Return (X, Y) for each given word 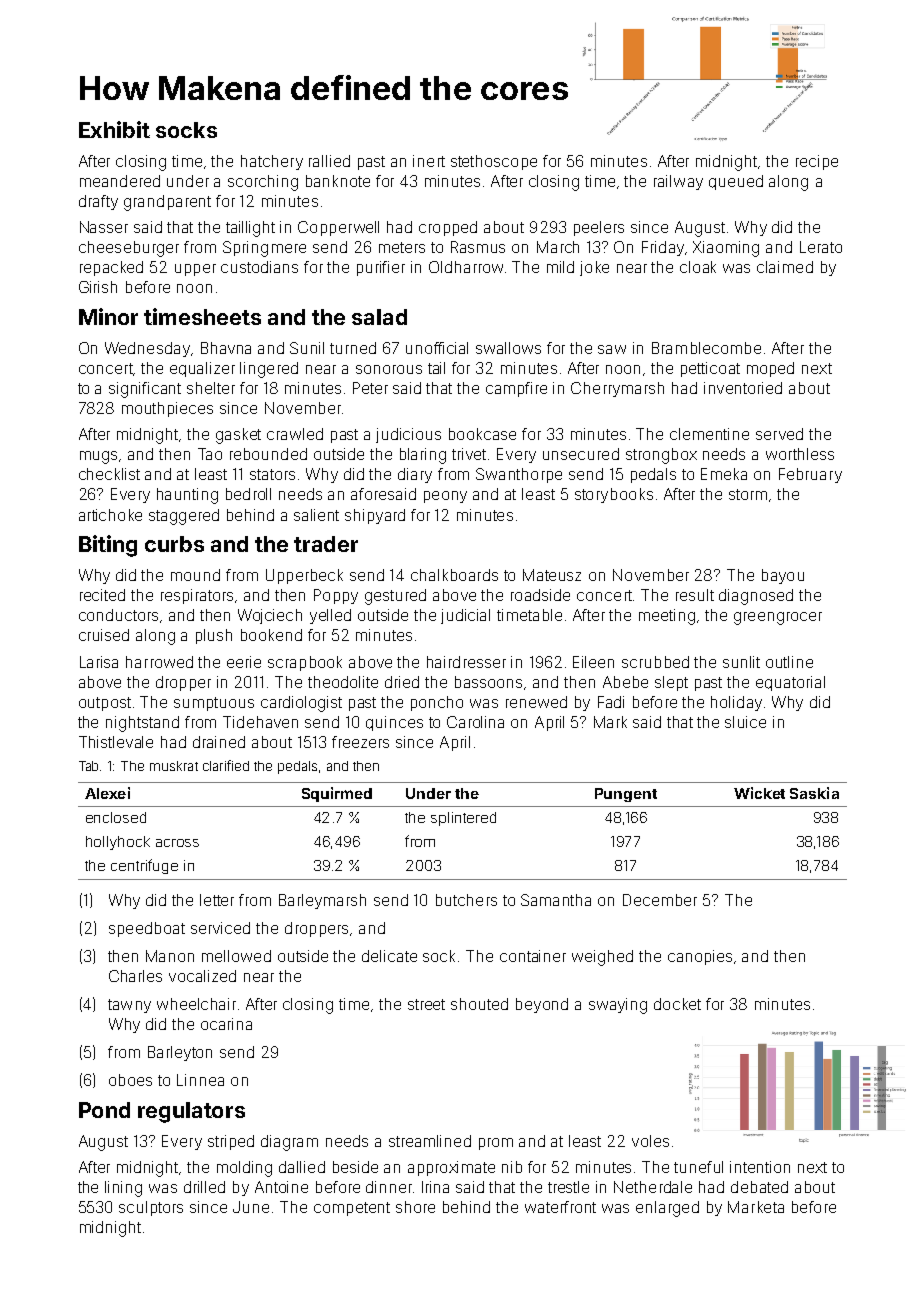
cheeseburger (129, 249)
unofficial (437, 348)
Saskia (814, 793)
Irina (435, 1187)
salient (316, 515)
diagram (289, 1143)
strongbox (661, 456)
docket (677, 1004)
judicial (465, 616)
